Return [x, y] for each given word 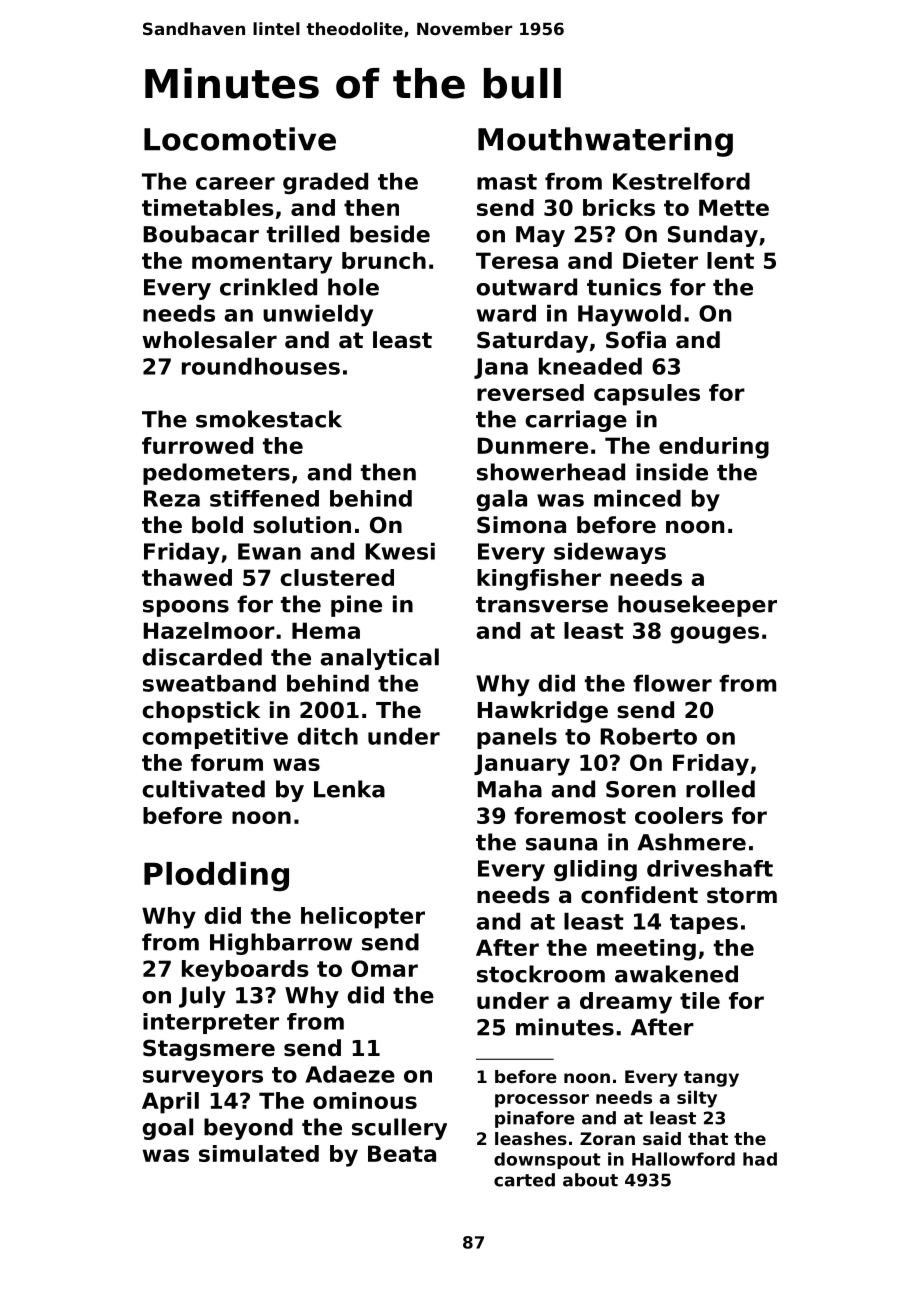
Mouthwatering [605, 142]
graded [325, 183]
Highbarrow [281, 944]
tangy [711, 1079]
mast [507, 182]
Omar [384, 968]
